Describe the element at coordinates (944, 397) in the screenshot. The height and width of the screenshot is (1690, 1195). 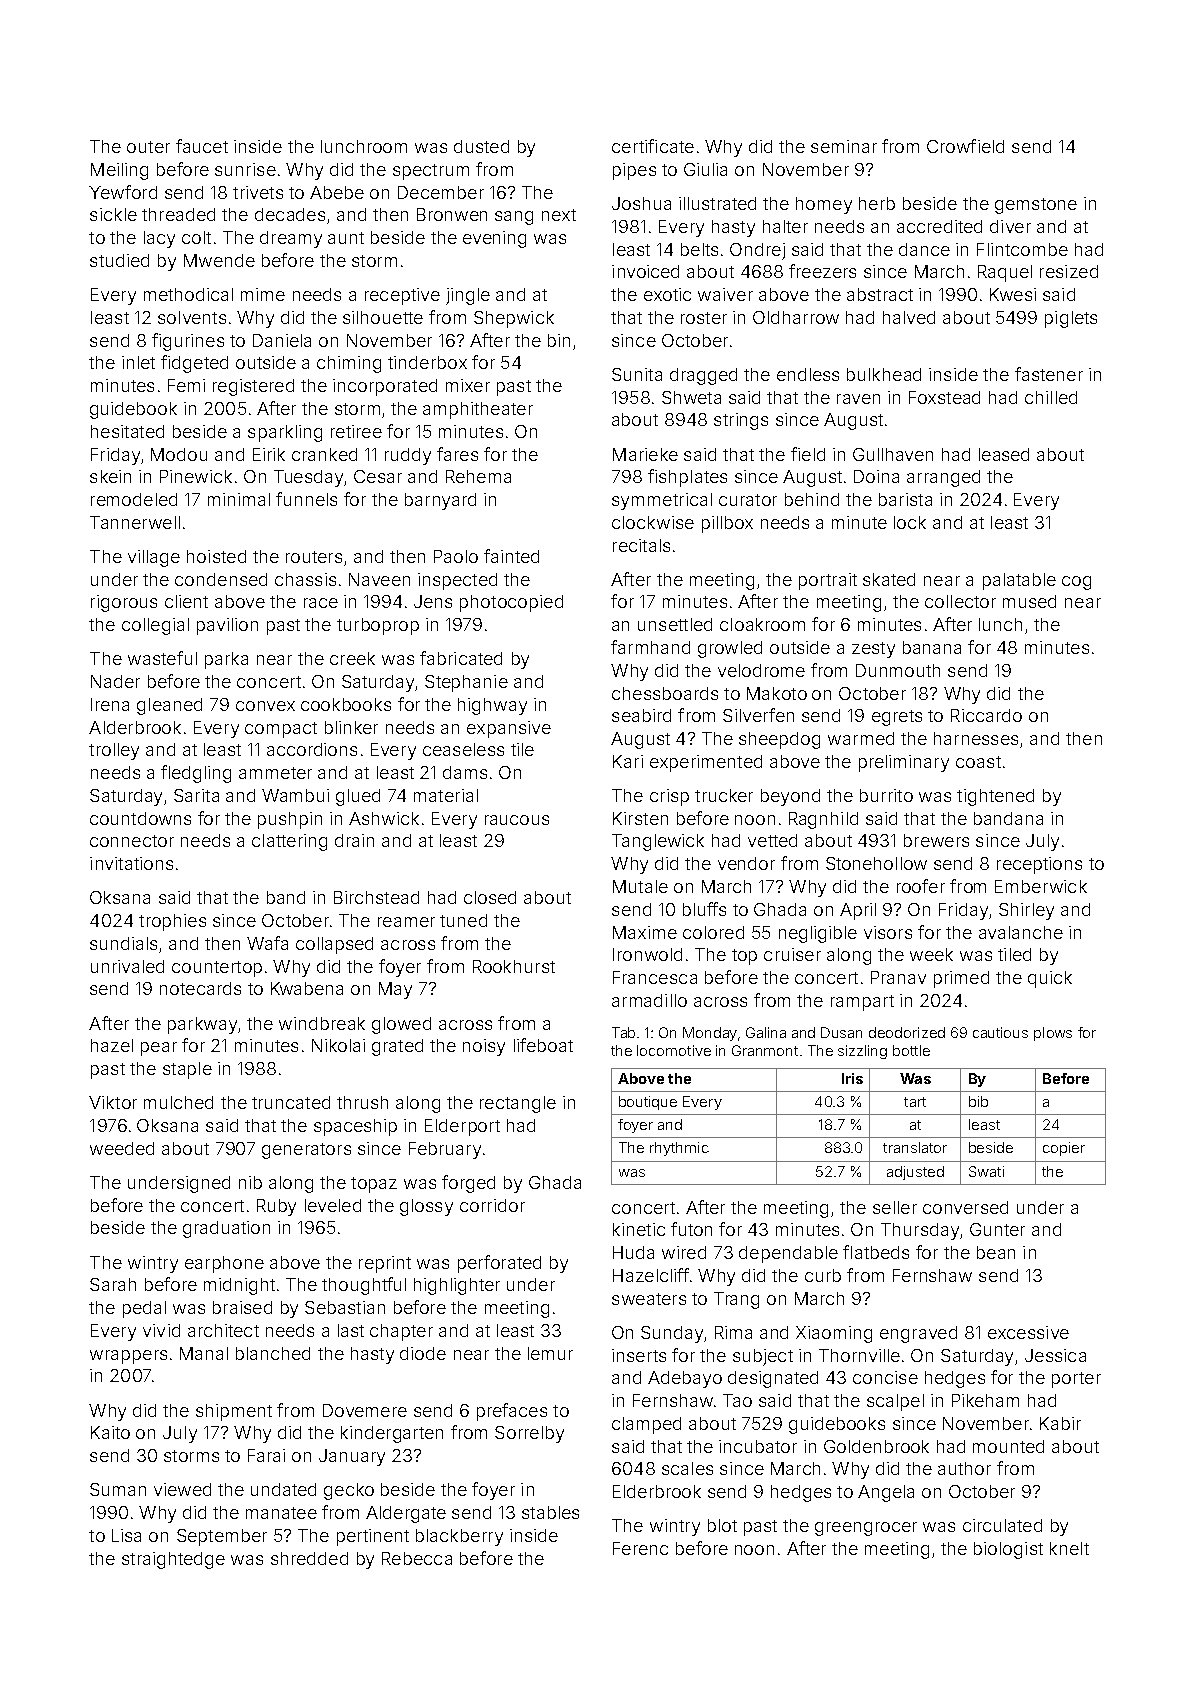
I see `Foxstead` at that location.
